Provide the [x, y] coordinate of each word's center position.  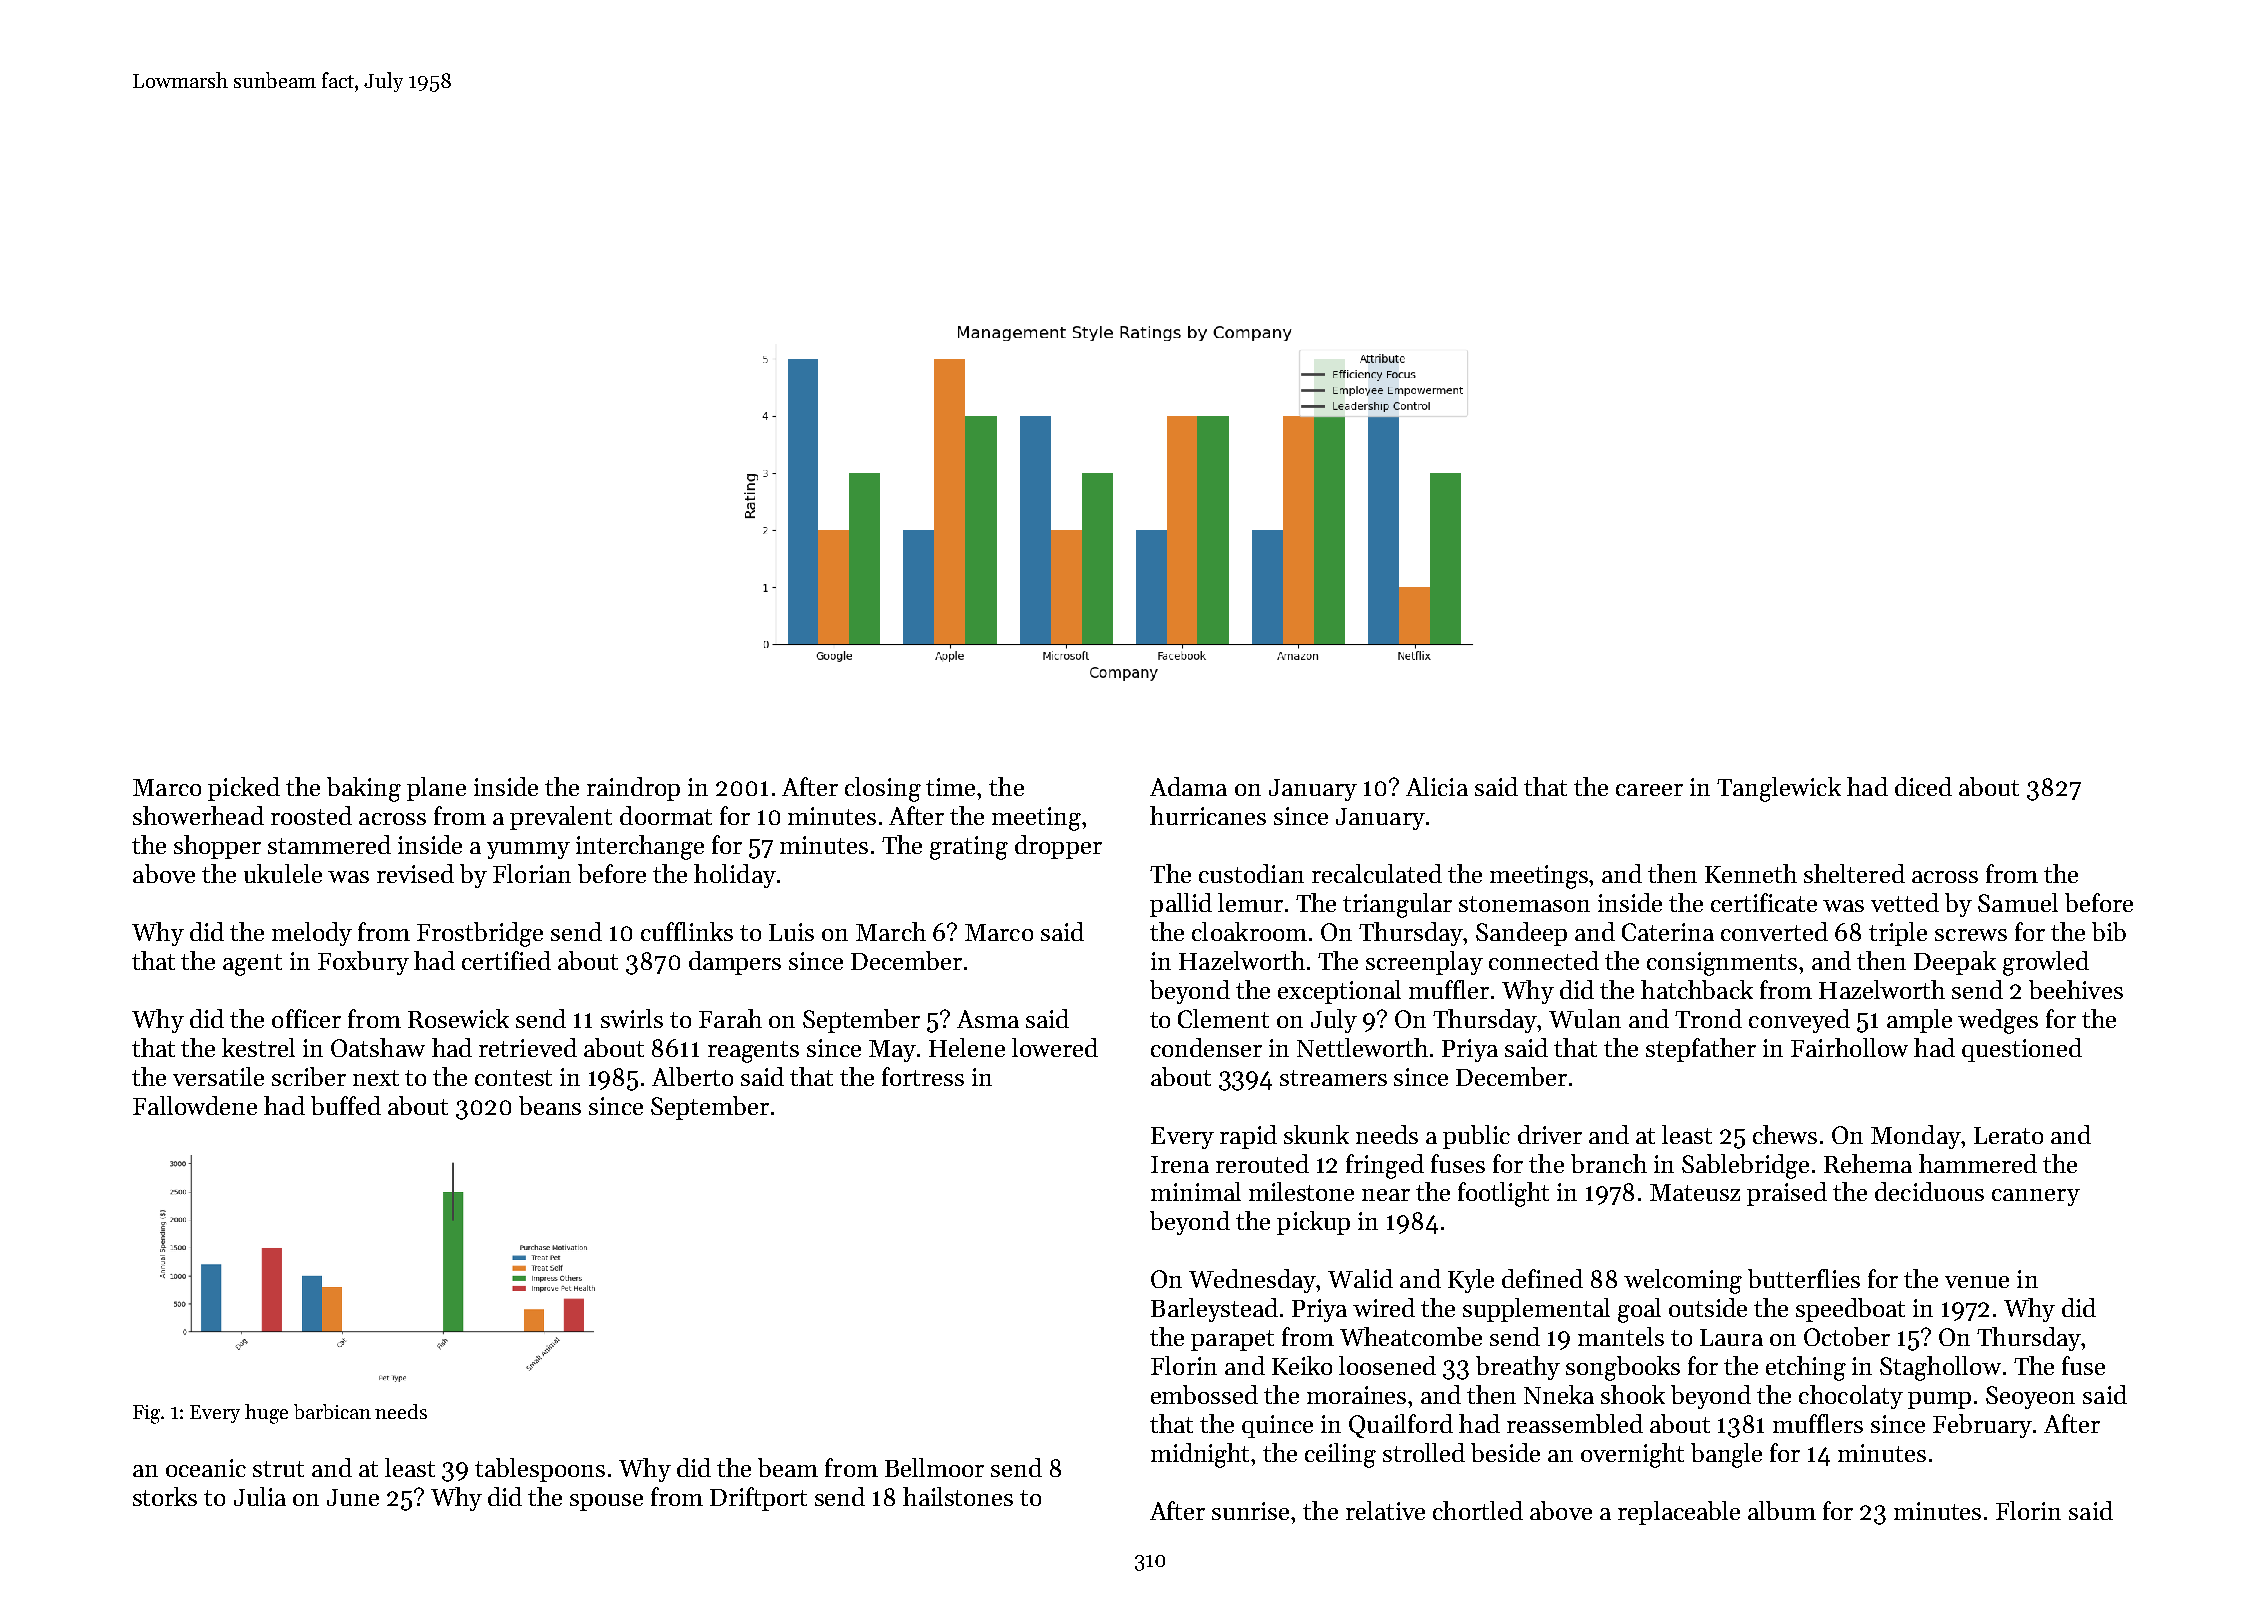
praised [1787, 1194]
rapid [1248, 1137]
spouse [606, 1502]
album [1782, 1510]
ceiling [1340, 1455]
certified [506, 960]
